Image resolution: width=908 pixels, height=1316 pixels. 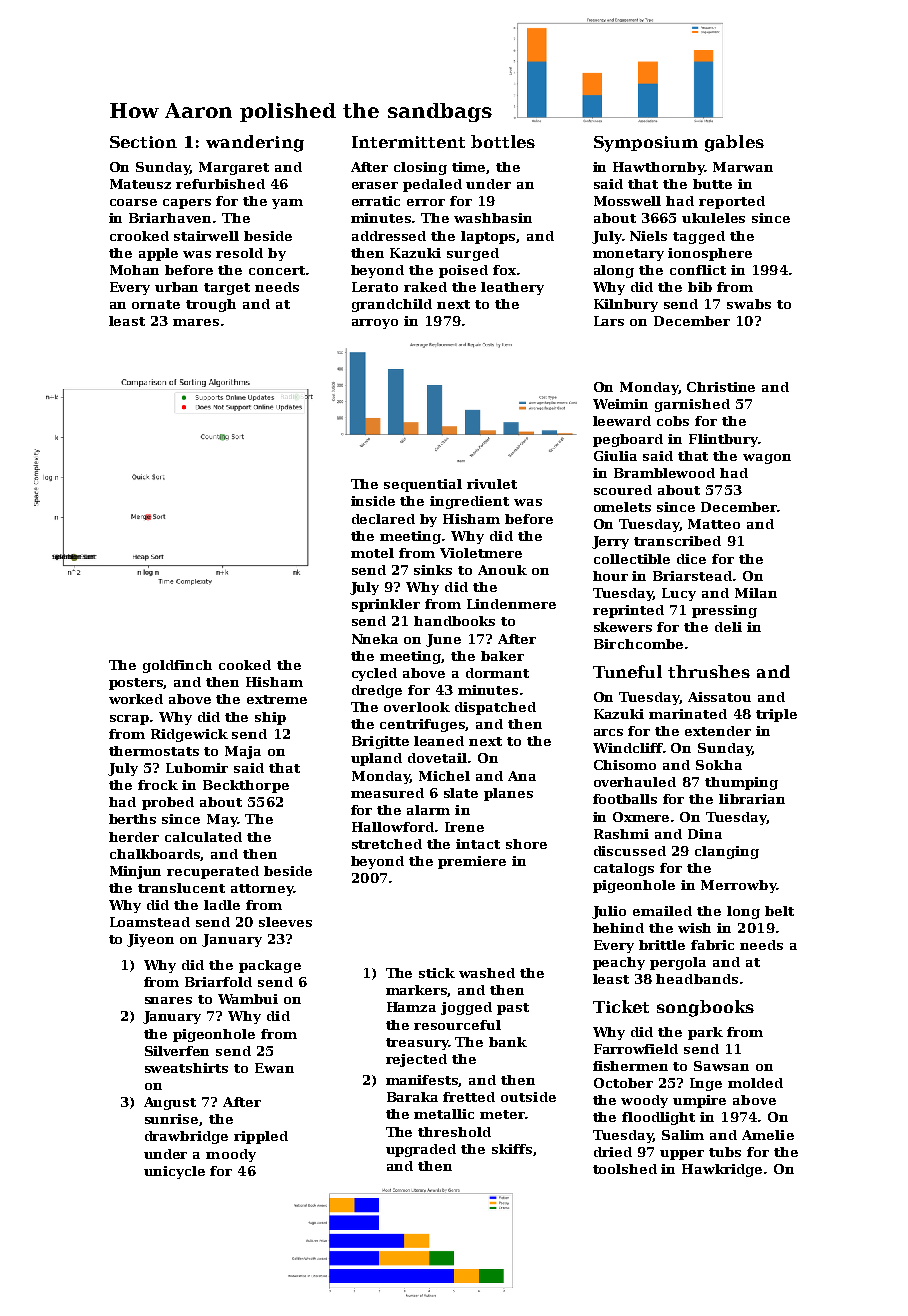 I want to click on mares, so click(x=196, y=322).
